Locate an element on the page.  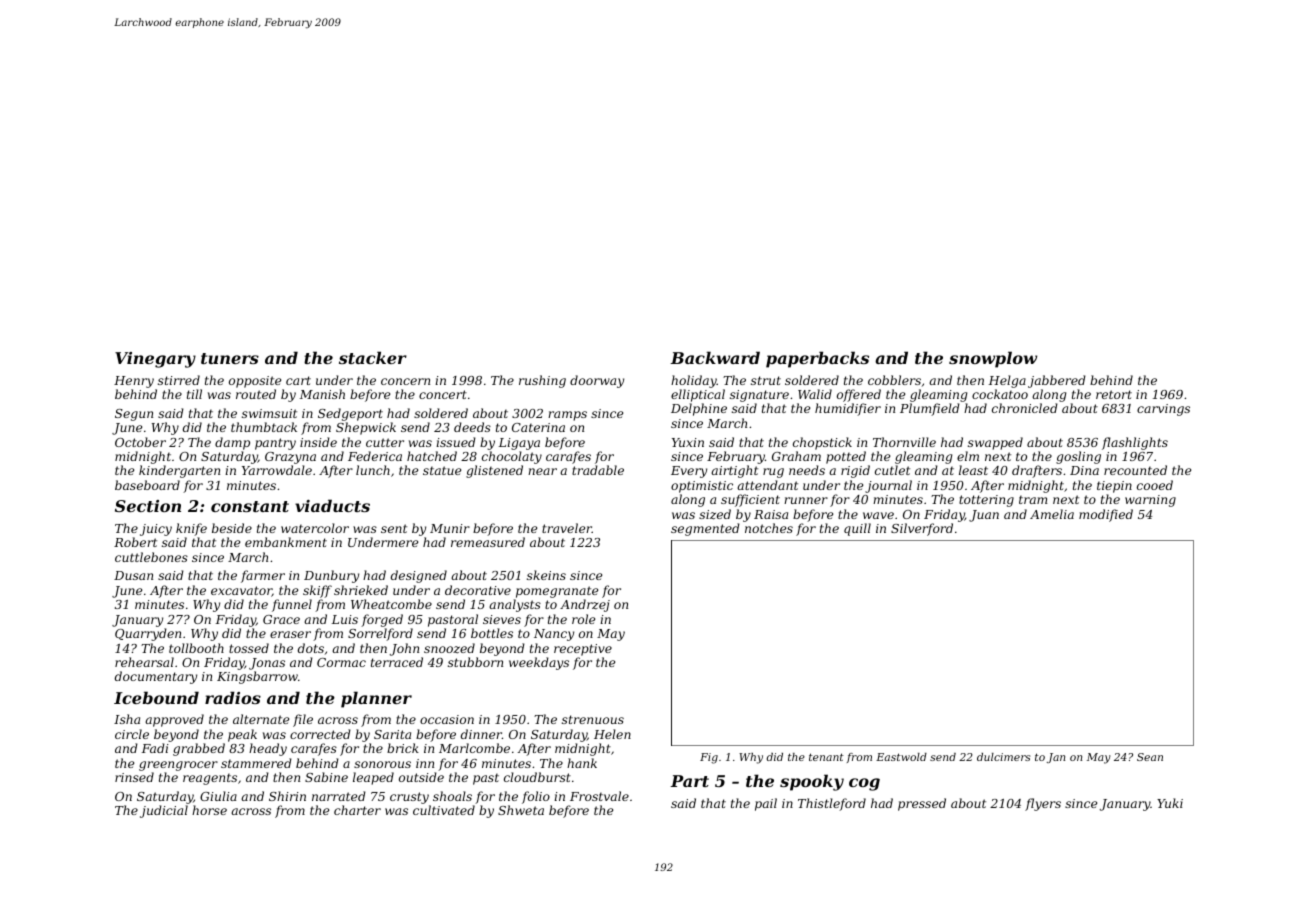
Graham is located at coordinates (796, 456).
